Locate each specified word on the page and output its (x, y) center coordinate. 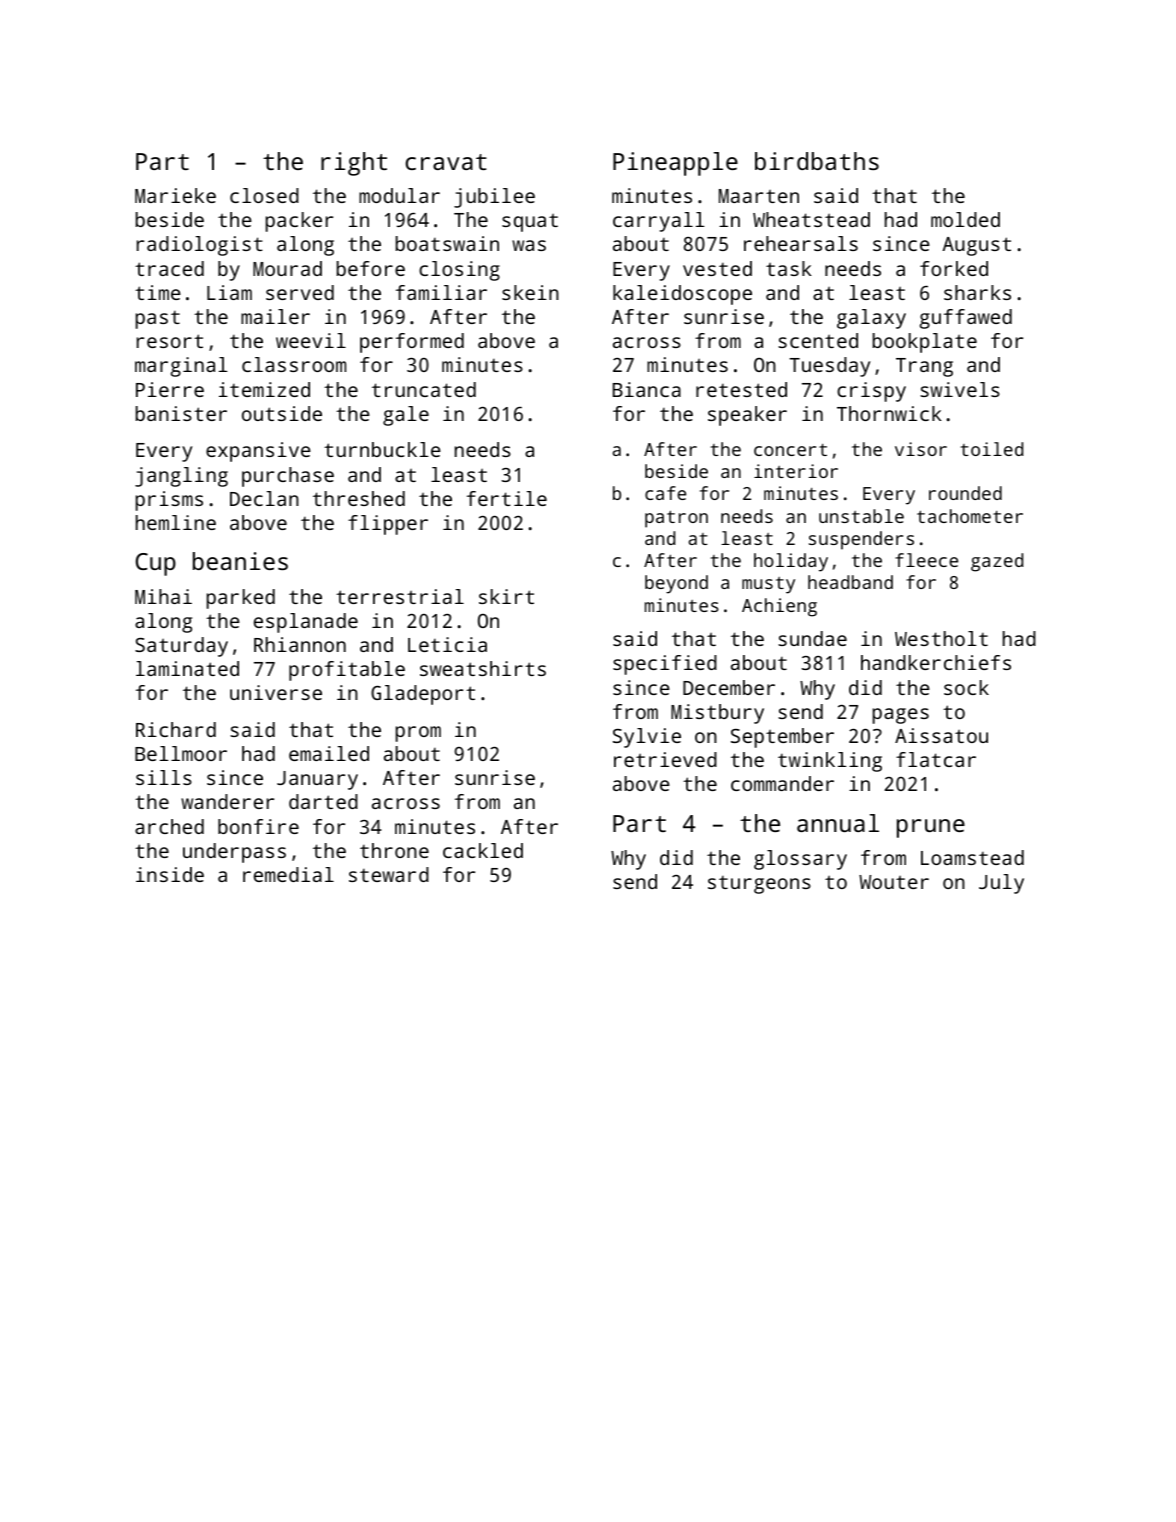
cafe (665, 493)
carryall (659, 222)
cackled (483, 850)
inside (170, 874)
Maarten (759, 196)
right (354, 164)
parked (241, 599)
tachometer (970, 516)
